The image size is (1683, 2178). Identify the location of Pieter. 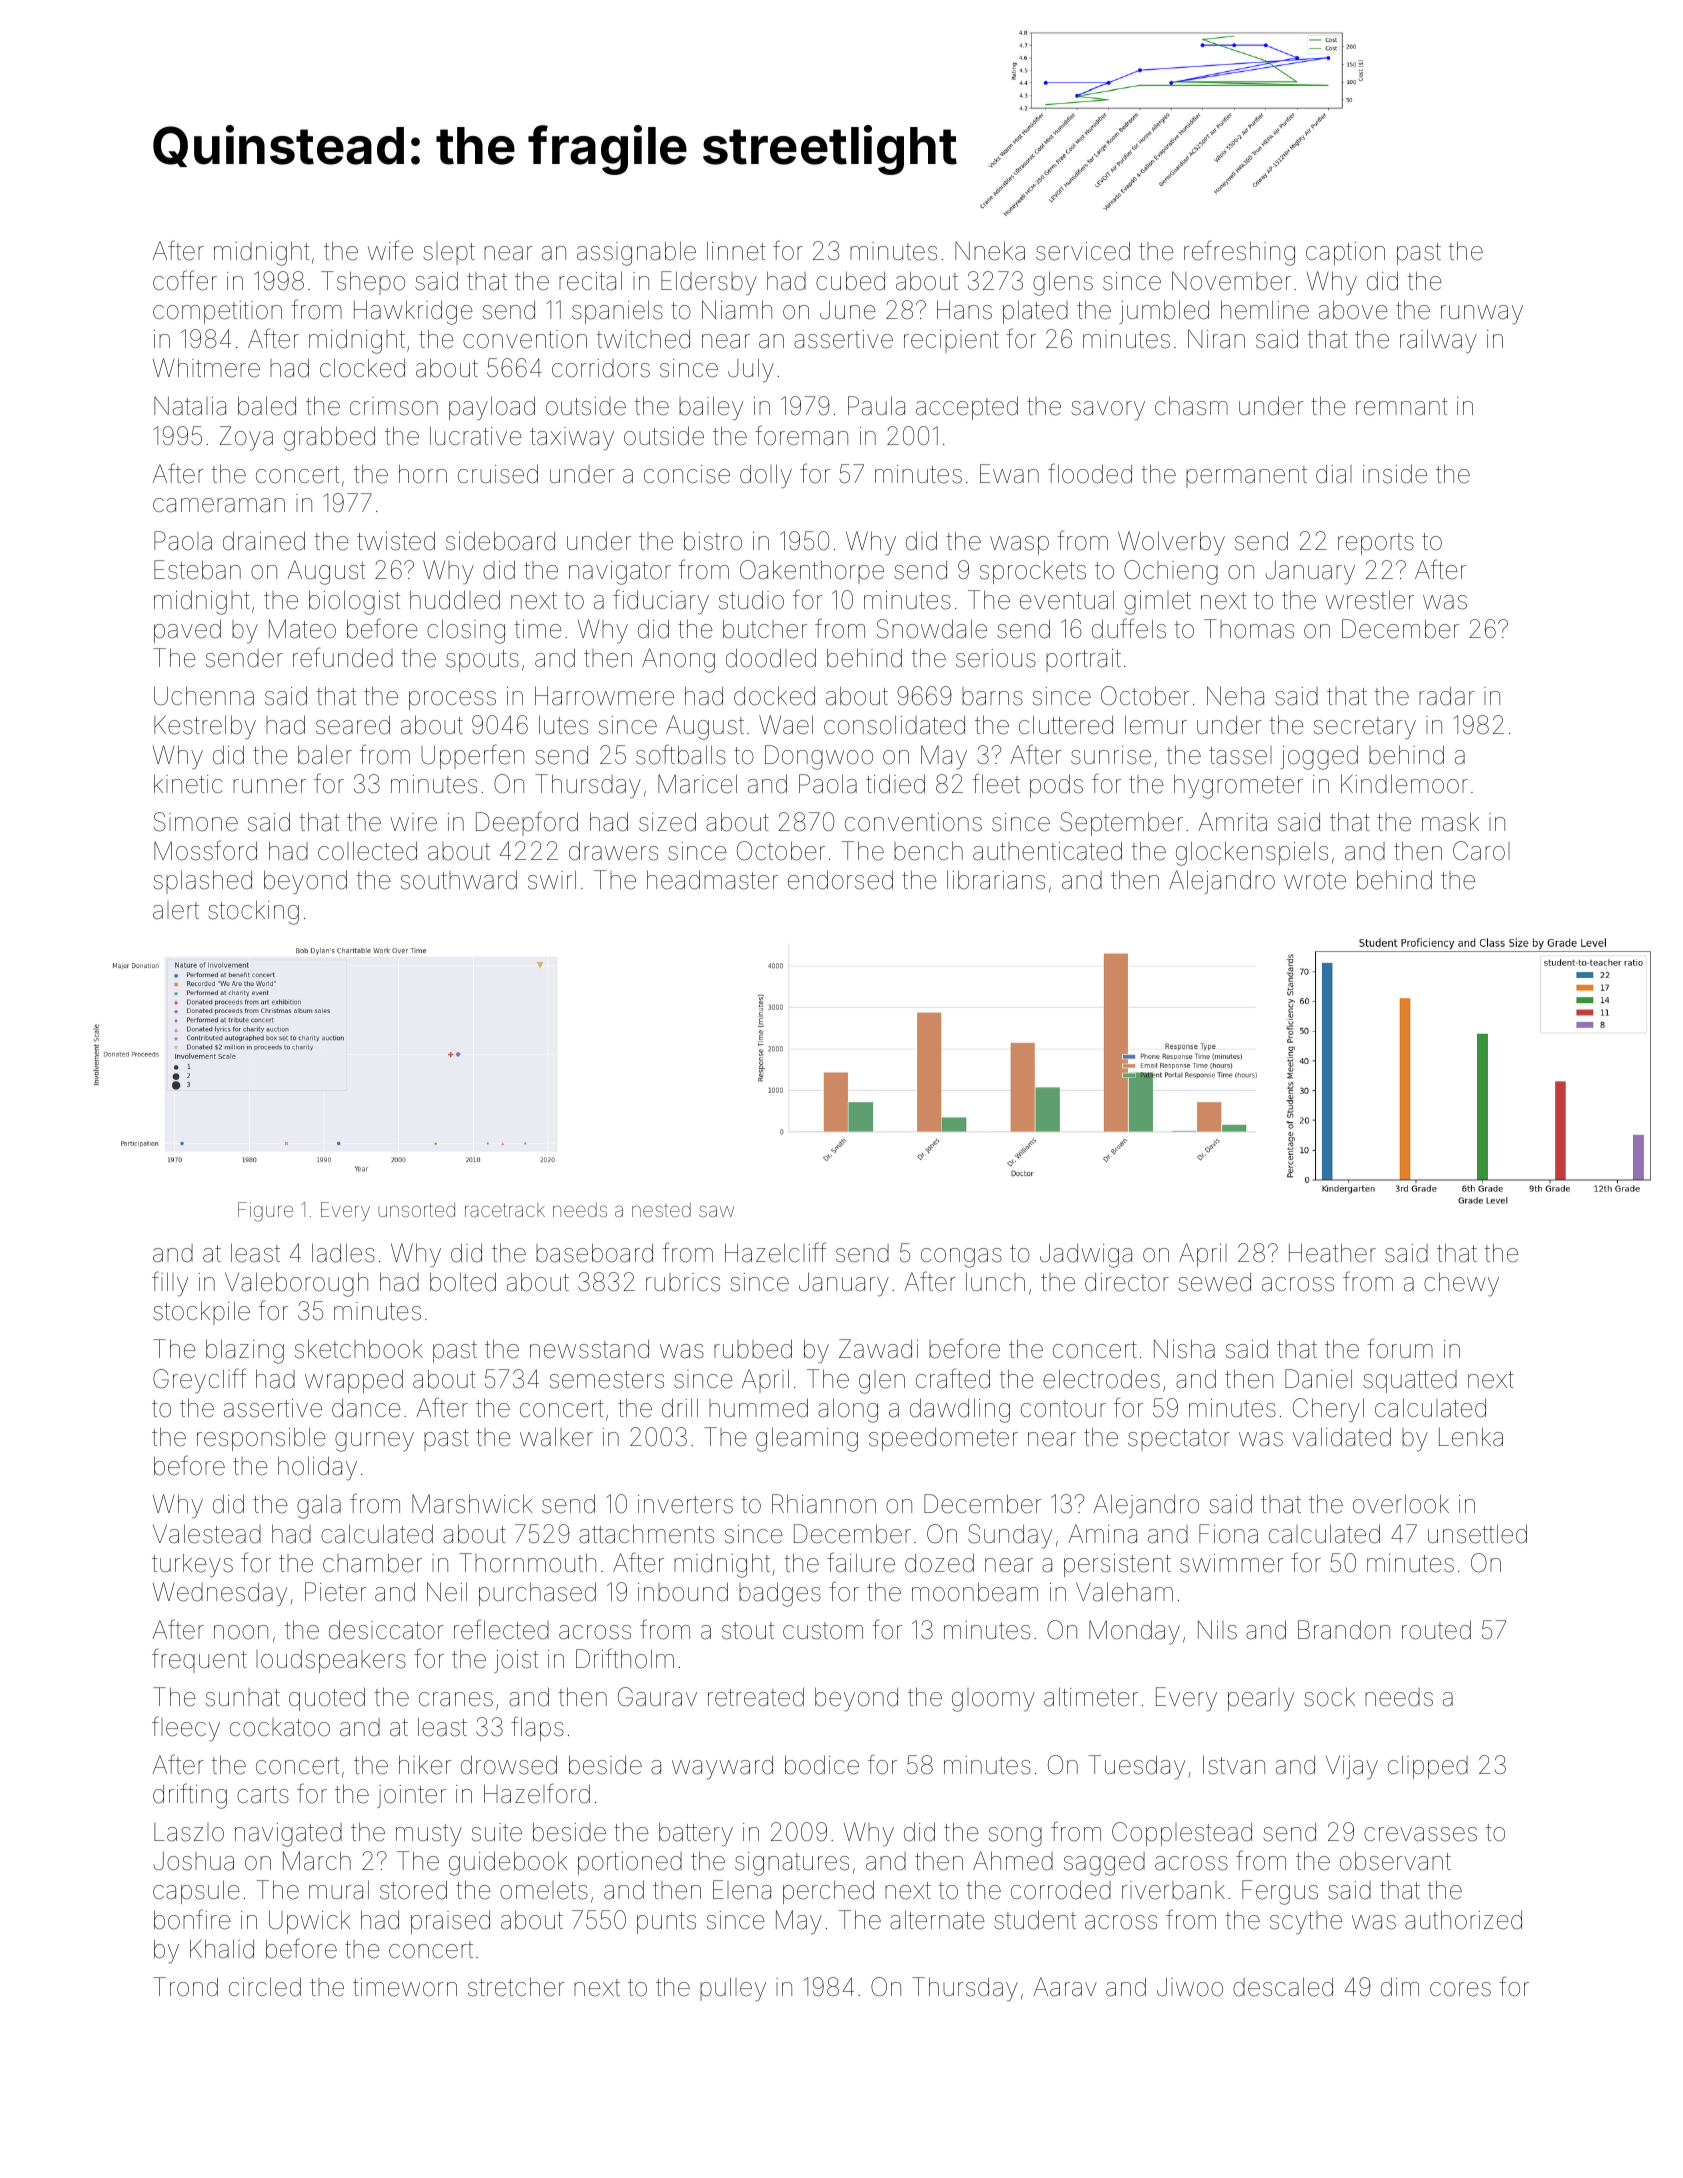
(335, 1592).
